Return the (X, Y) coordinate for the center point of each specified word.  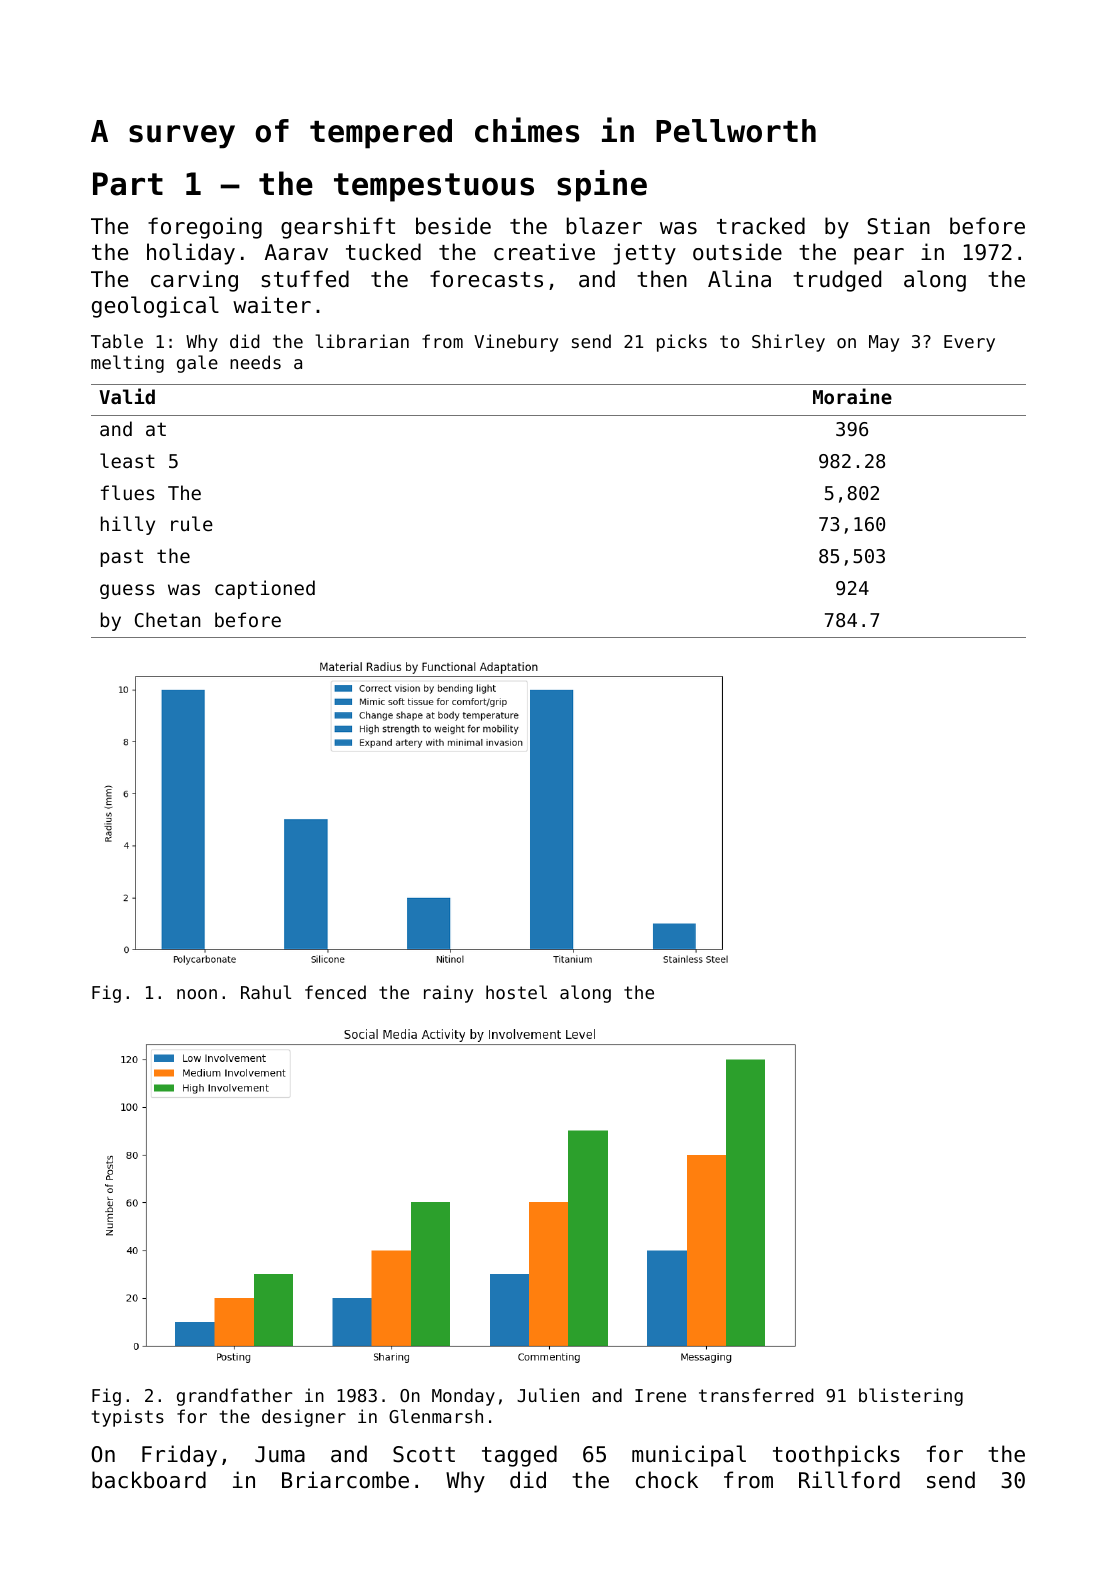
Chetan (168, 619)
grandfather (234, 1397)
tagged (519, 1456)
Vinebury (516, 343)
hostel (516, 992)
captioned (265, 589)
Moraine (852, 396)
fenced (335, 992)
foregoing (205, 228)
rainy (448, 994)
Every (969, 343)
